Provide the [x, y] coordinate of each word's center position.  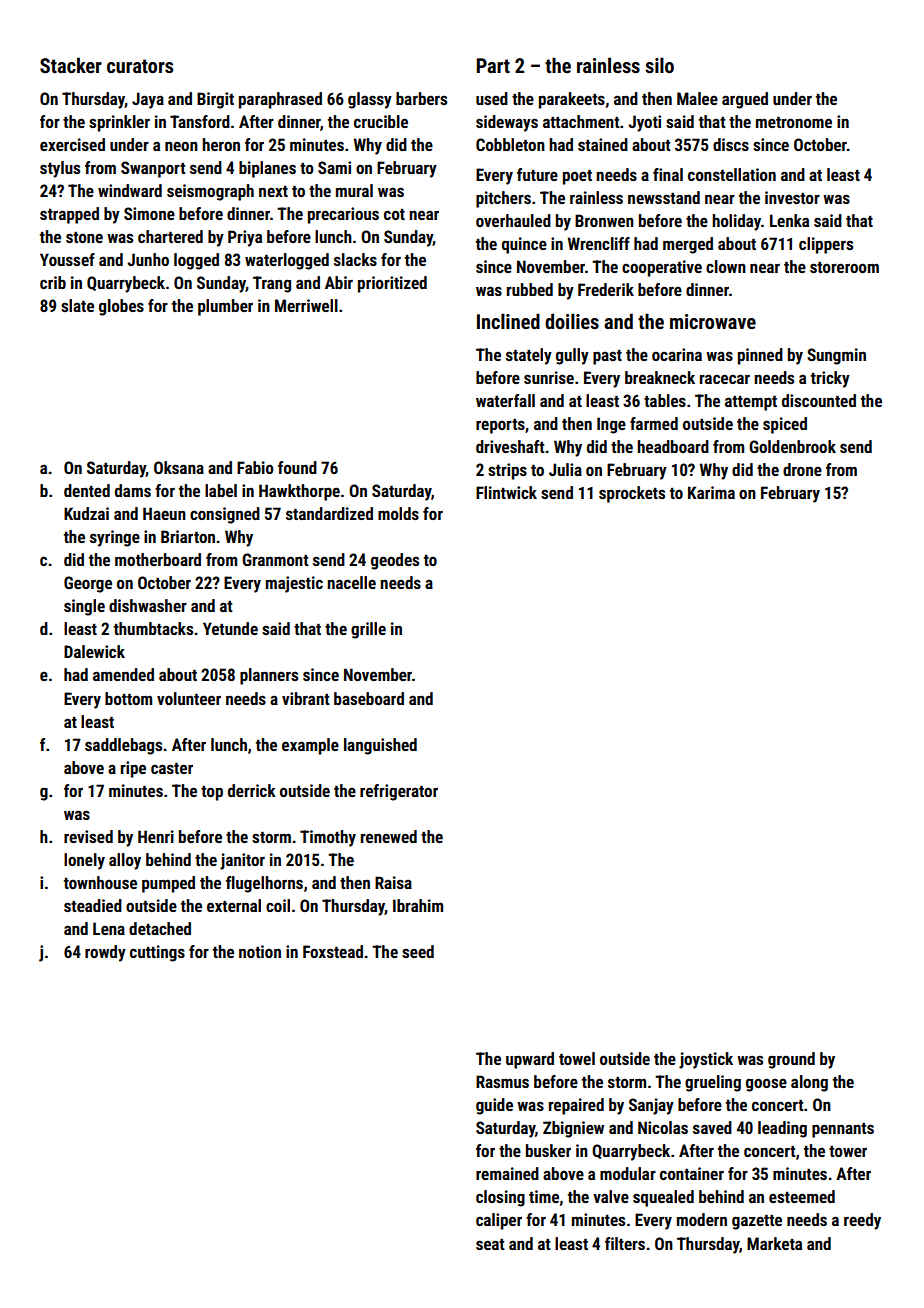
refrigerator [399, 792]
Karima [711, 492]
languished [380, 746]
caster [172, 768]
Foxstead [333, 951]
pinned [760, 356]
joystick [706, 1060]
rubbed [530, 289]
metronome [794, 122]
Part [493, 65]
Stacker [71, 65]
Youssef [67, 259]
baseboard [369, 698]
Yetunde [230, 628]
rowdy [105, 953]
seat [490, 1244]
